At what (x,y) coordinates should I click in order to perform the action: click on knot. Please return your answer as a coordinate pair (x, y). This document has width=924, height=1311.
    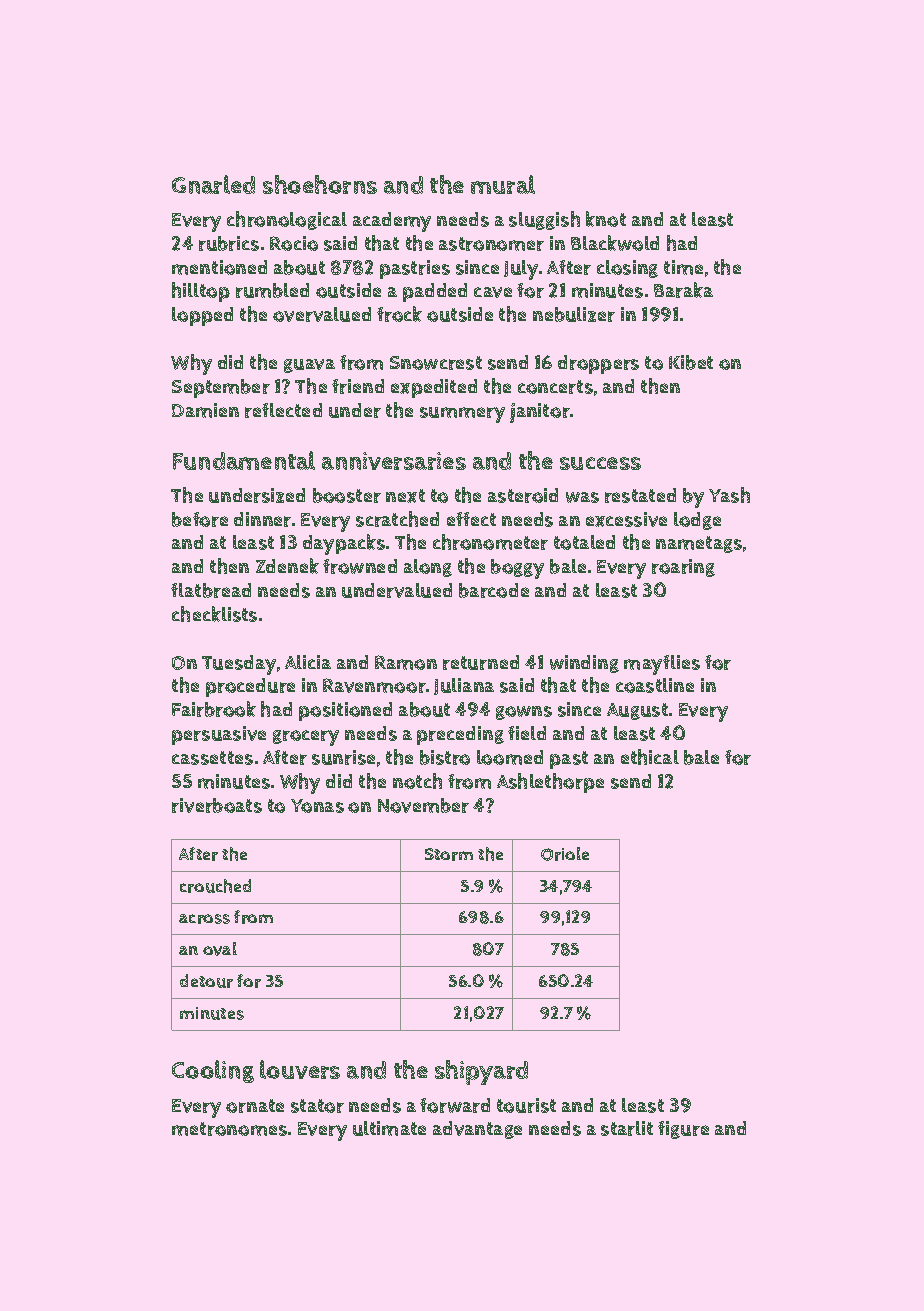
    Looking at the image, I should click on (606, 219).
